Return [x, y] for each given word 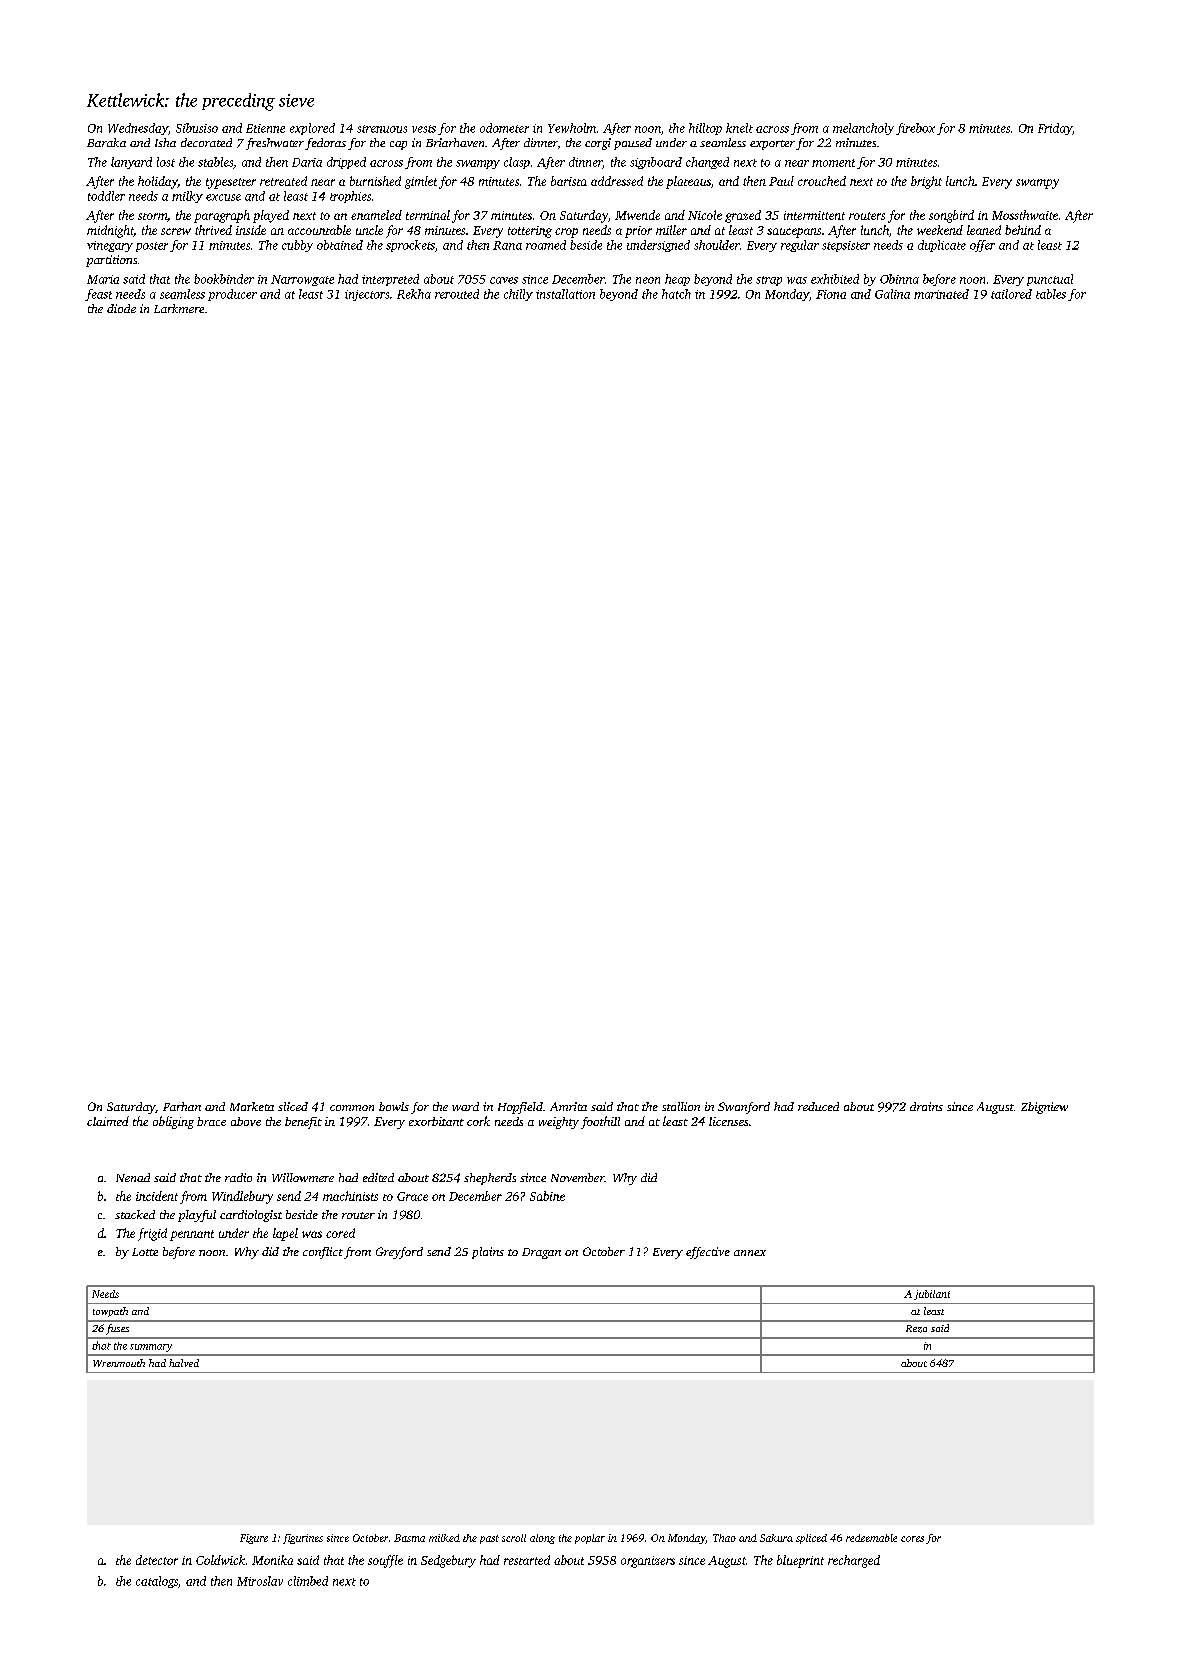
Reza [916, 1329]
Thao [724, 1538]
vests [424, 129]
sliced [293, 1106]
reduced [818, 1106]
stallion [681, 1106]
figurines [303, 1539]
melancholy [863, 129]
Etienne [265, 128]
